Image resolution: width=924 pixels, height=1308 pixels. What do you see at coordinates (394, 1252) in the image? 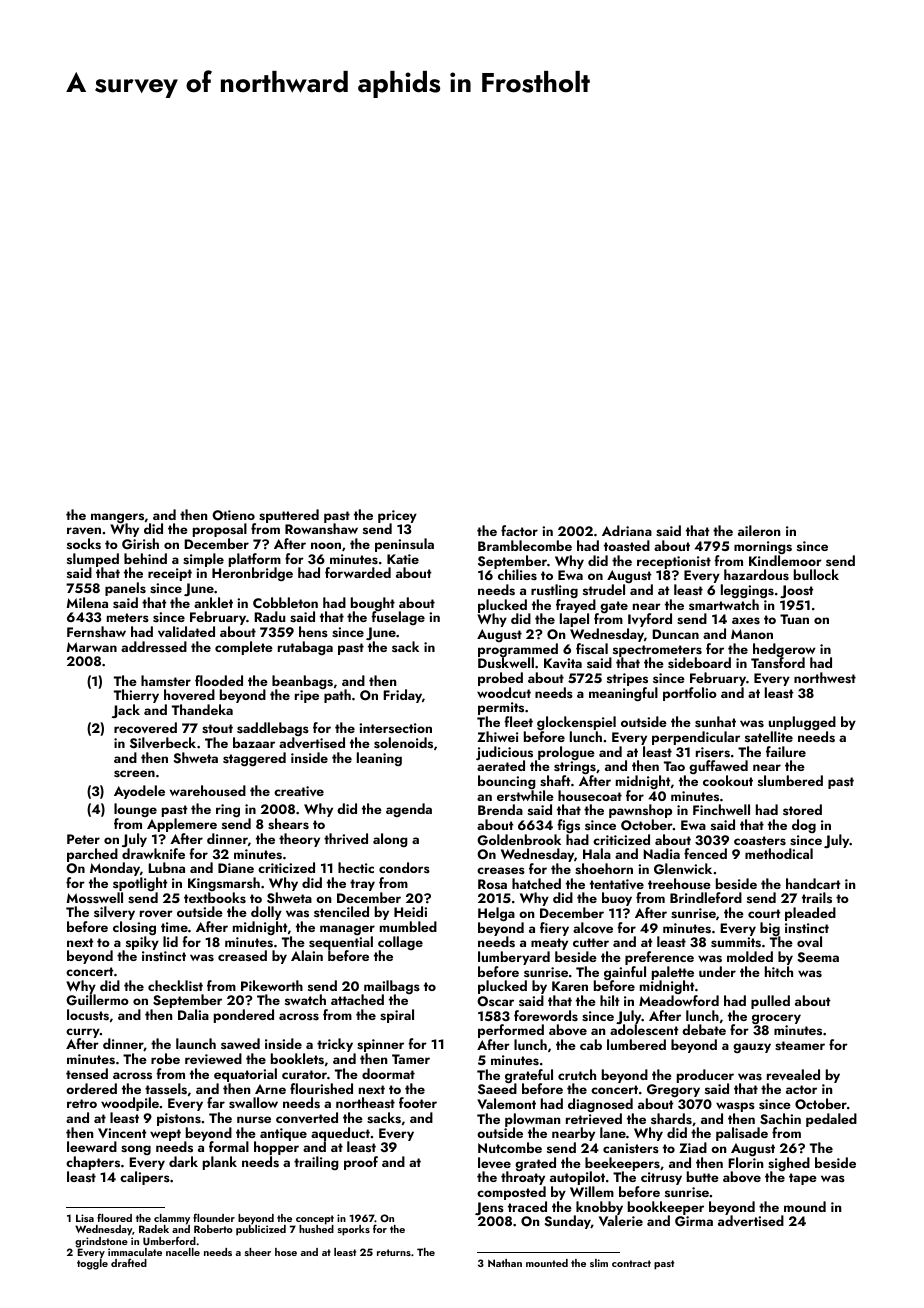
I see `returns` at bounding box center [394, 1252].
